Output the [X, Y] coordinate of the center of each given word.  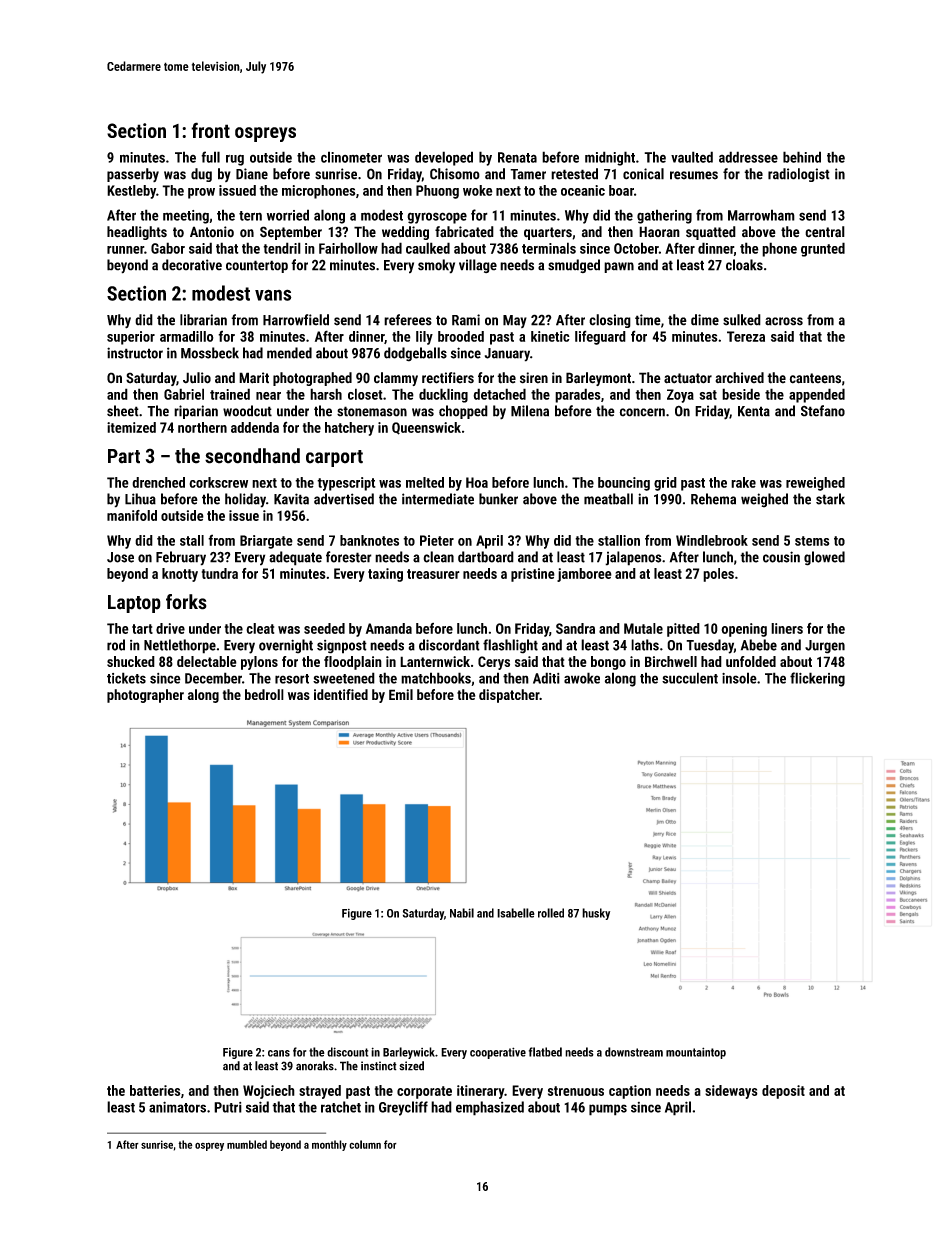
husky [596, 914]
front [210, 130]
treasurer [433, 574]
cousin [781, 557]
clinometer [351, 157]
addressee [748, 157]
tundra [220, 573]
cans [279, 1053]
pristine [533, 575]
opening [744, 630]
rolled [551, 913]
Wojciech [269, 1092]
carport [334, 458]
